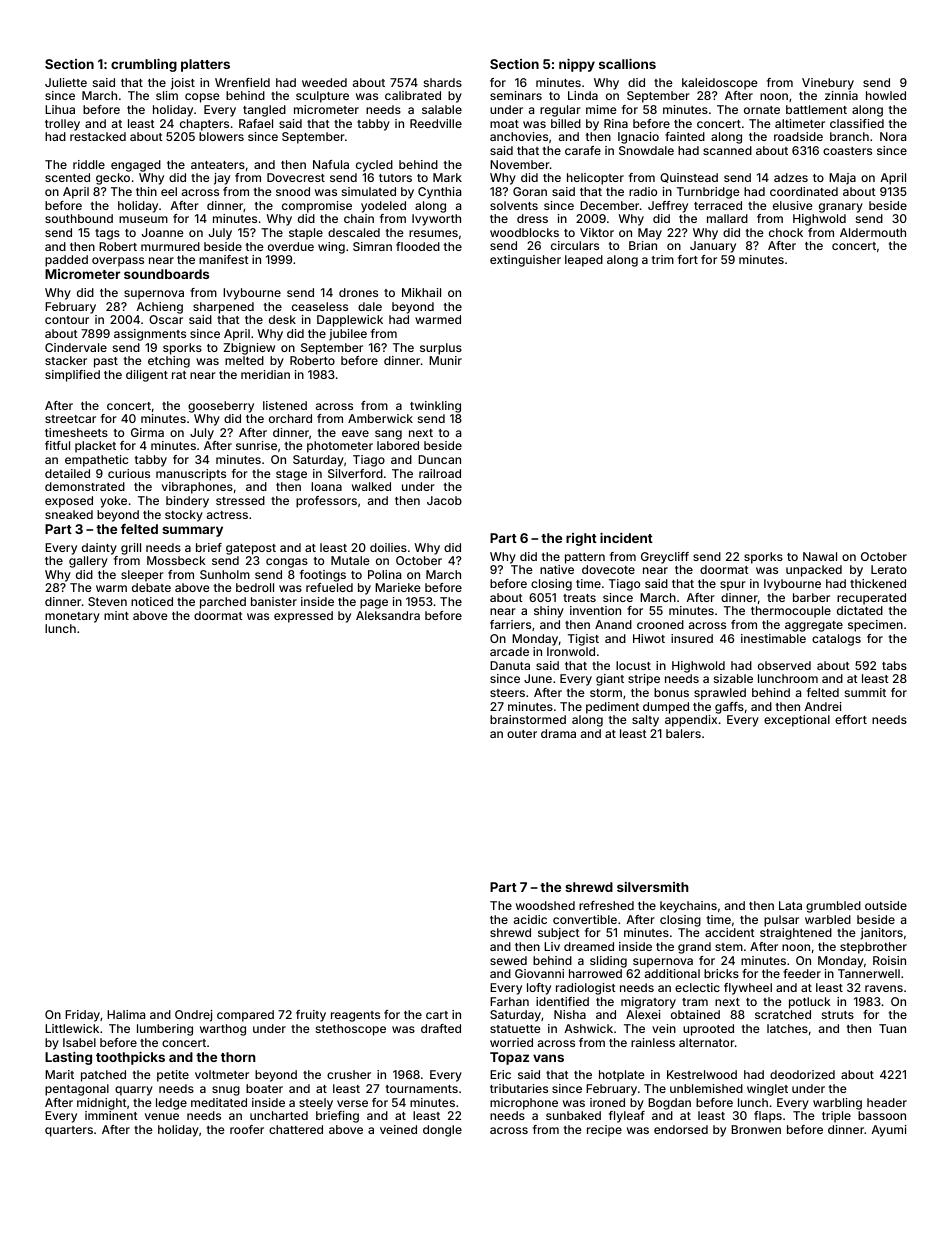 The width and height of the image is (952, 1233). I want to click on scallions, so click(627, 64).
